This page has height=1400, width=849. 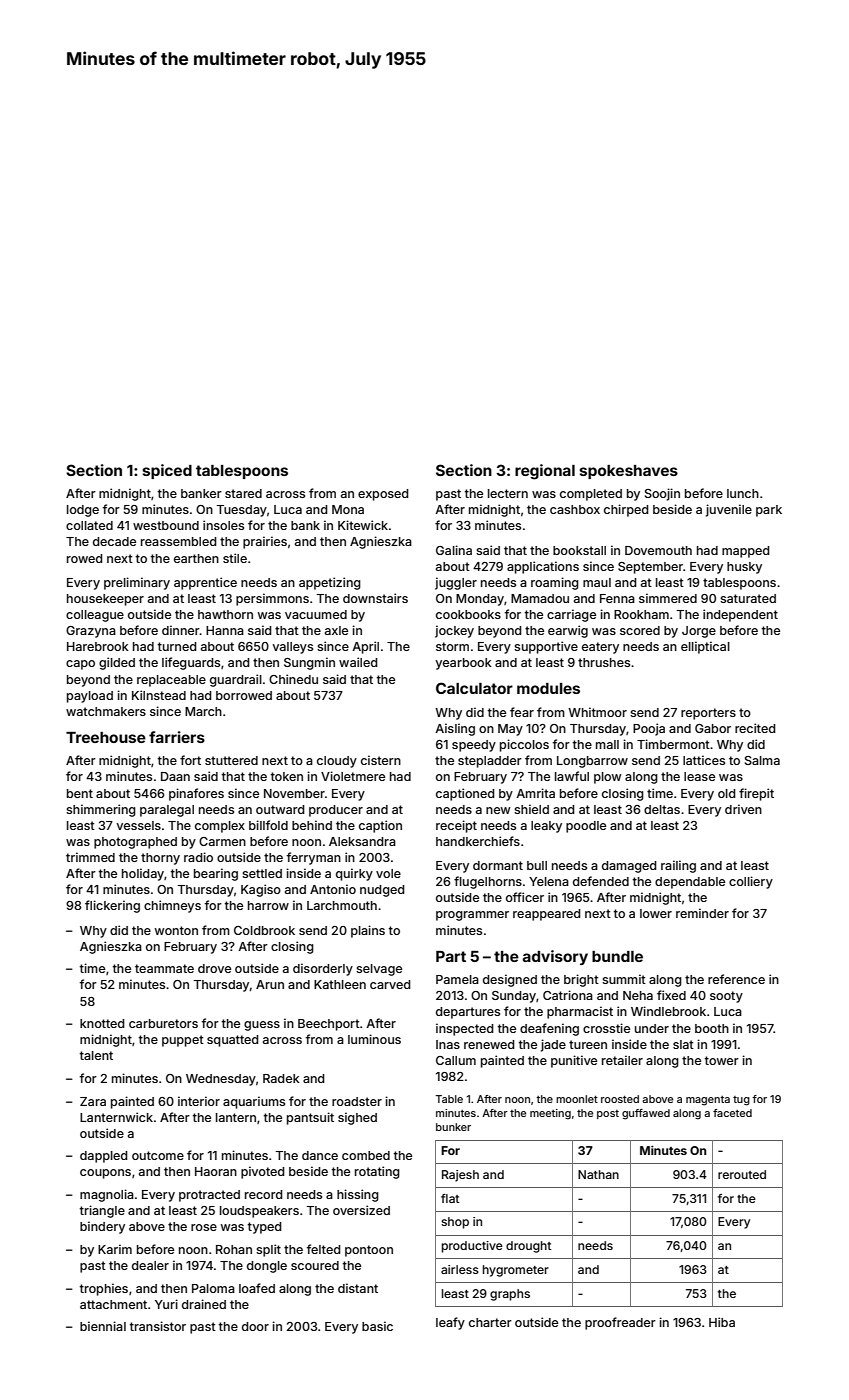 What do you see at coordinates (736, 979) in the page?
I see `reference` at bounding box center [736, 979].
